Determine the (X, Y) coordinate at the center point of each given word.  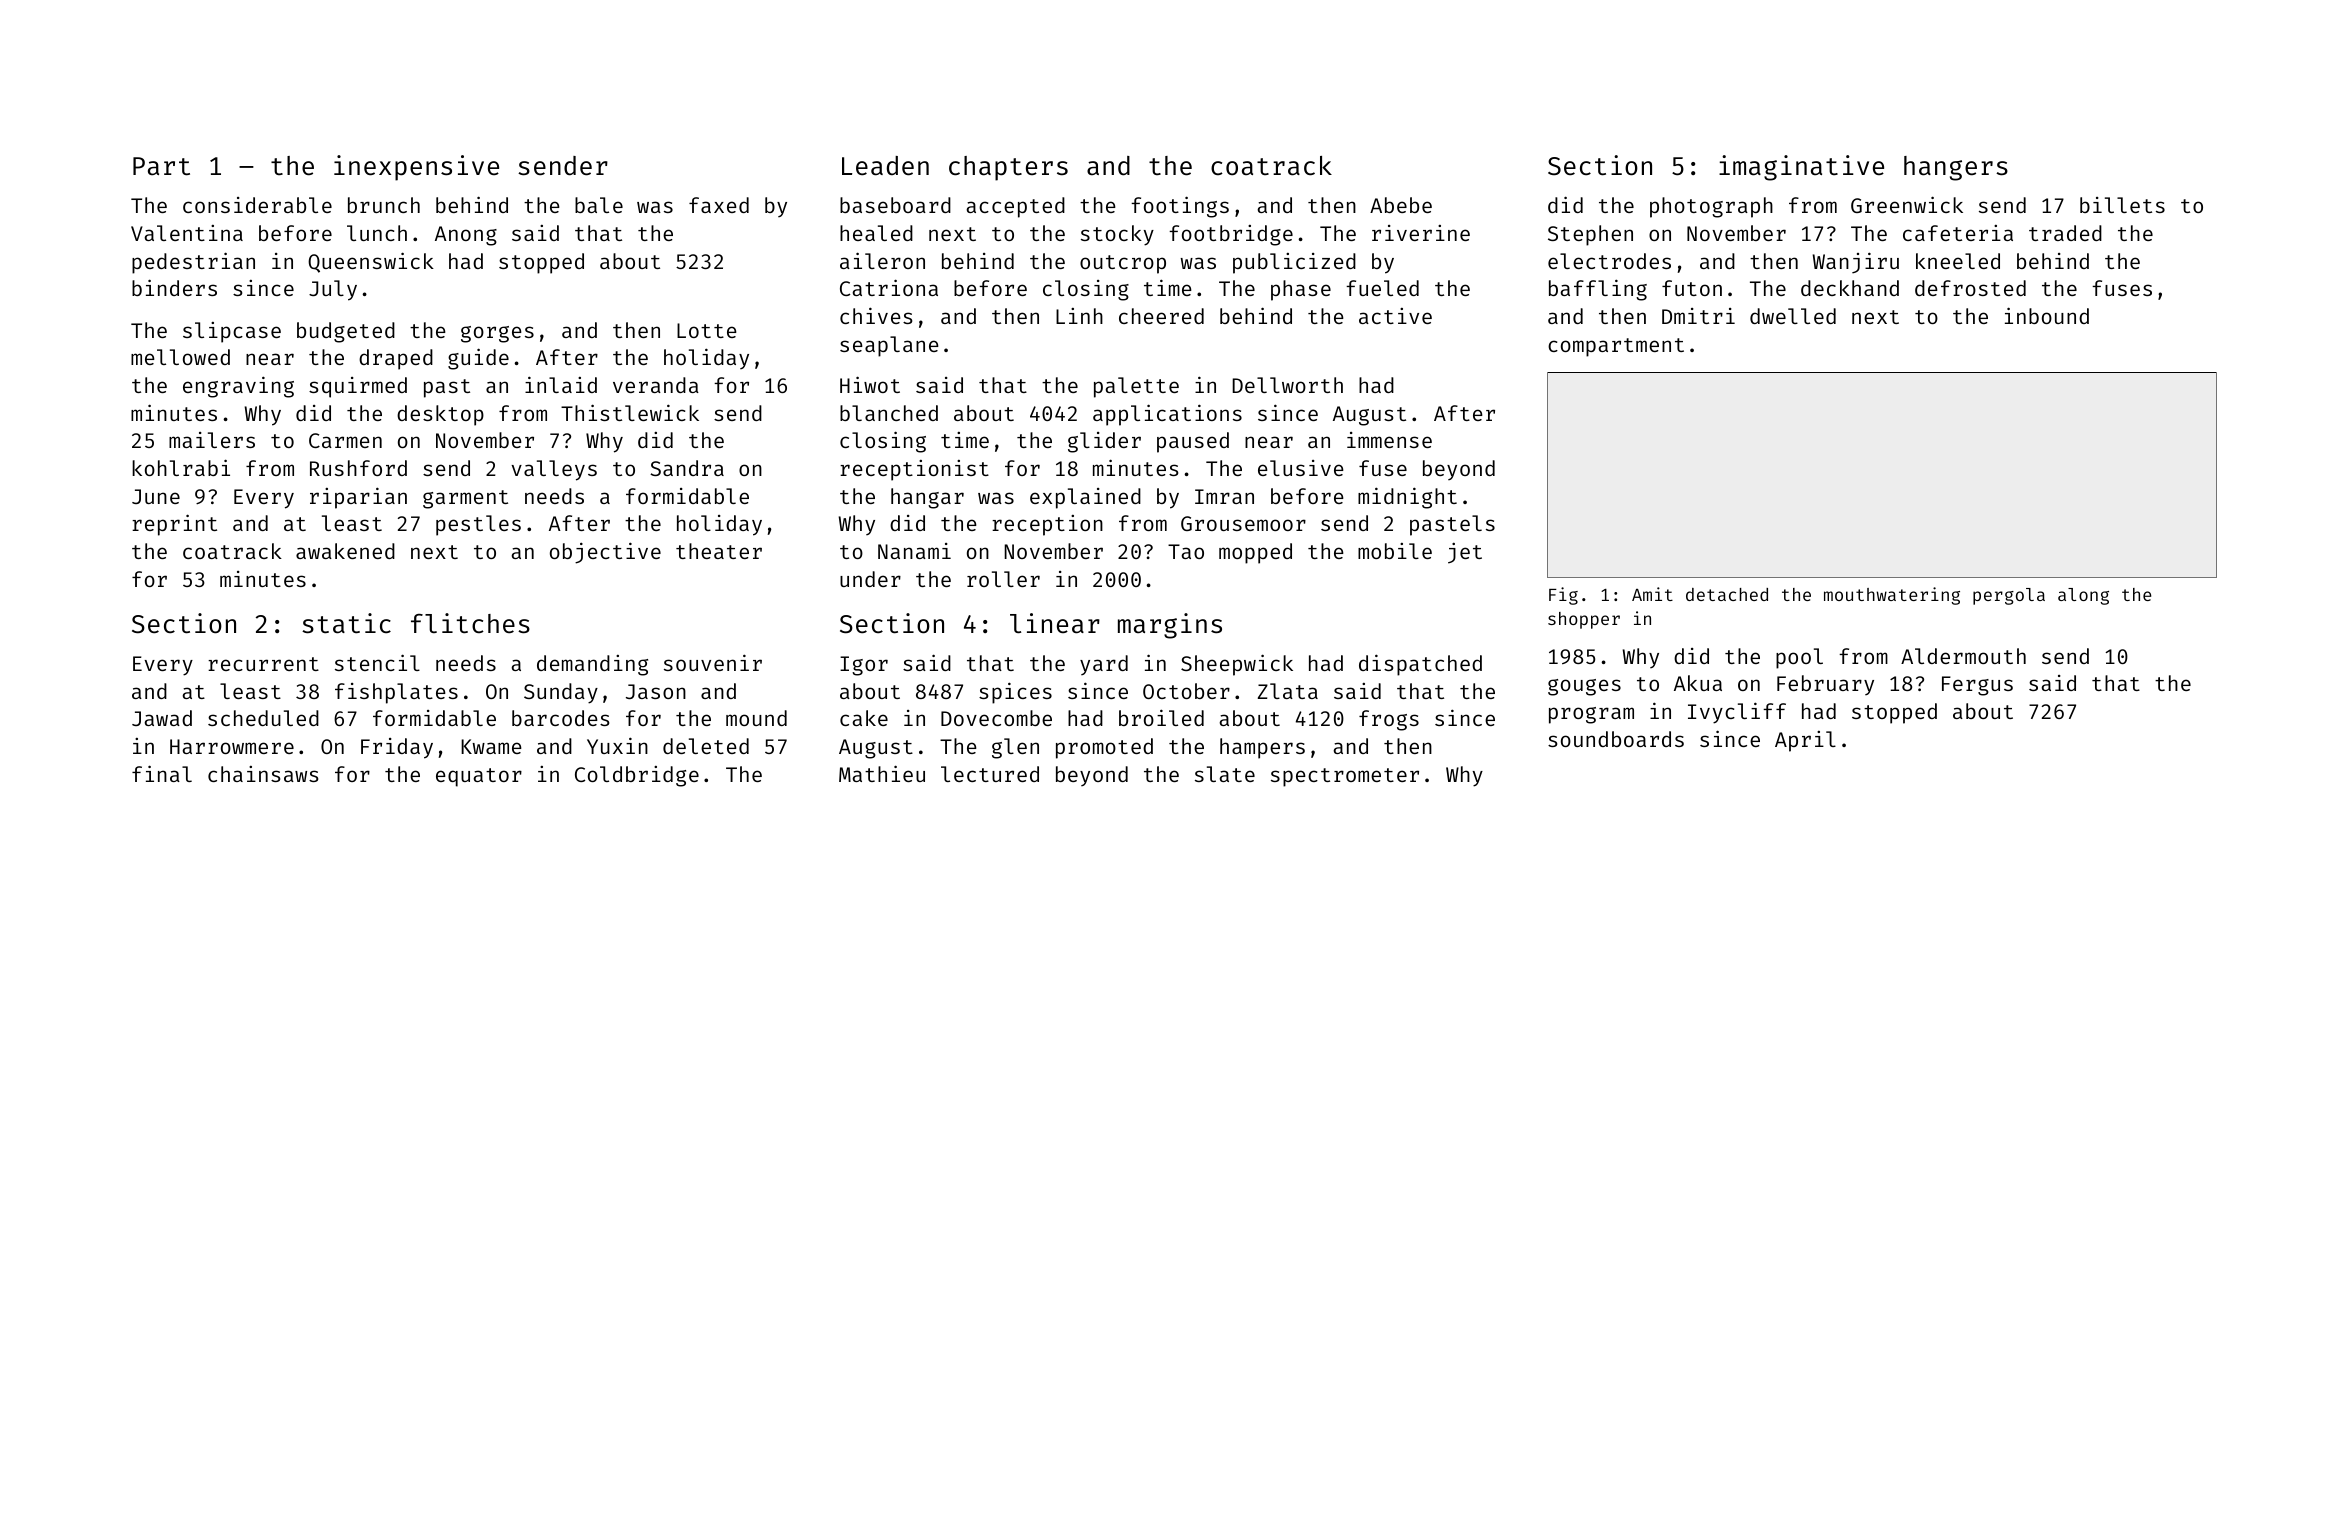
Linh (1079, 316)
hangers (1956, 168)
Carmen (345, 440)
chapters (1008, 168)
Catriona (889, 287)
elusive (1301, 468)
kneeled (1958, 261)
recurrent (263, 664)
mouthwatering (1892, 596)
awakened (345, 551)
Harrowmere (232, 746)
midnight (1407, 498)
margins (1170, 626)
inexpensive (416, 168)
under (870, 579)
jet (1465, 553)
